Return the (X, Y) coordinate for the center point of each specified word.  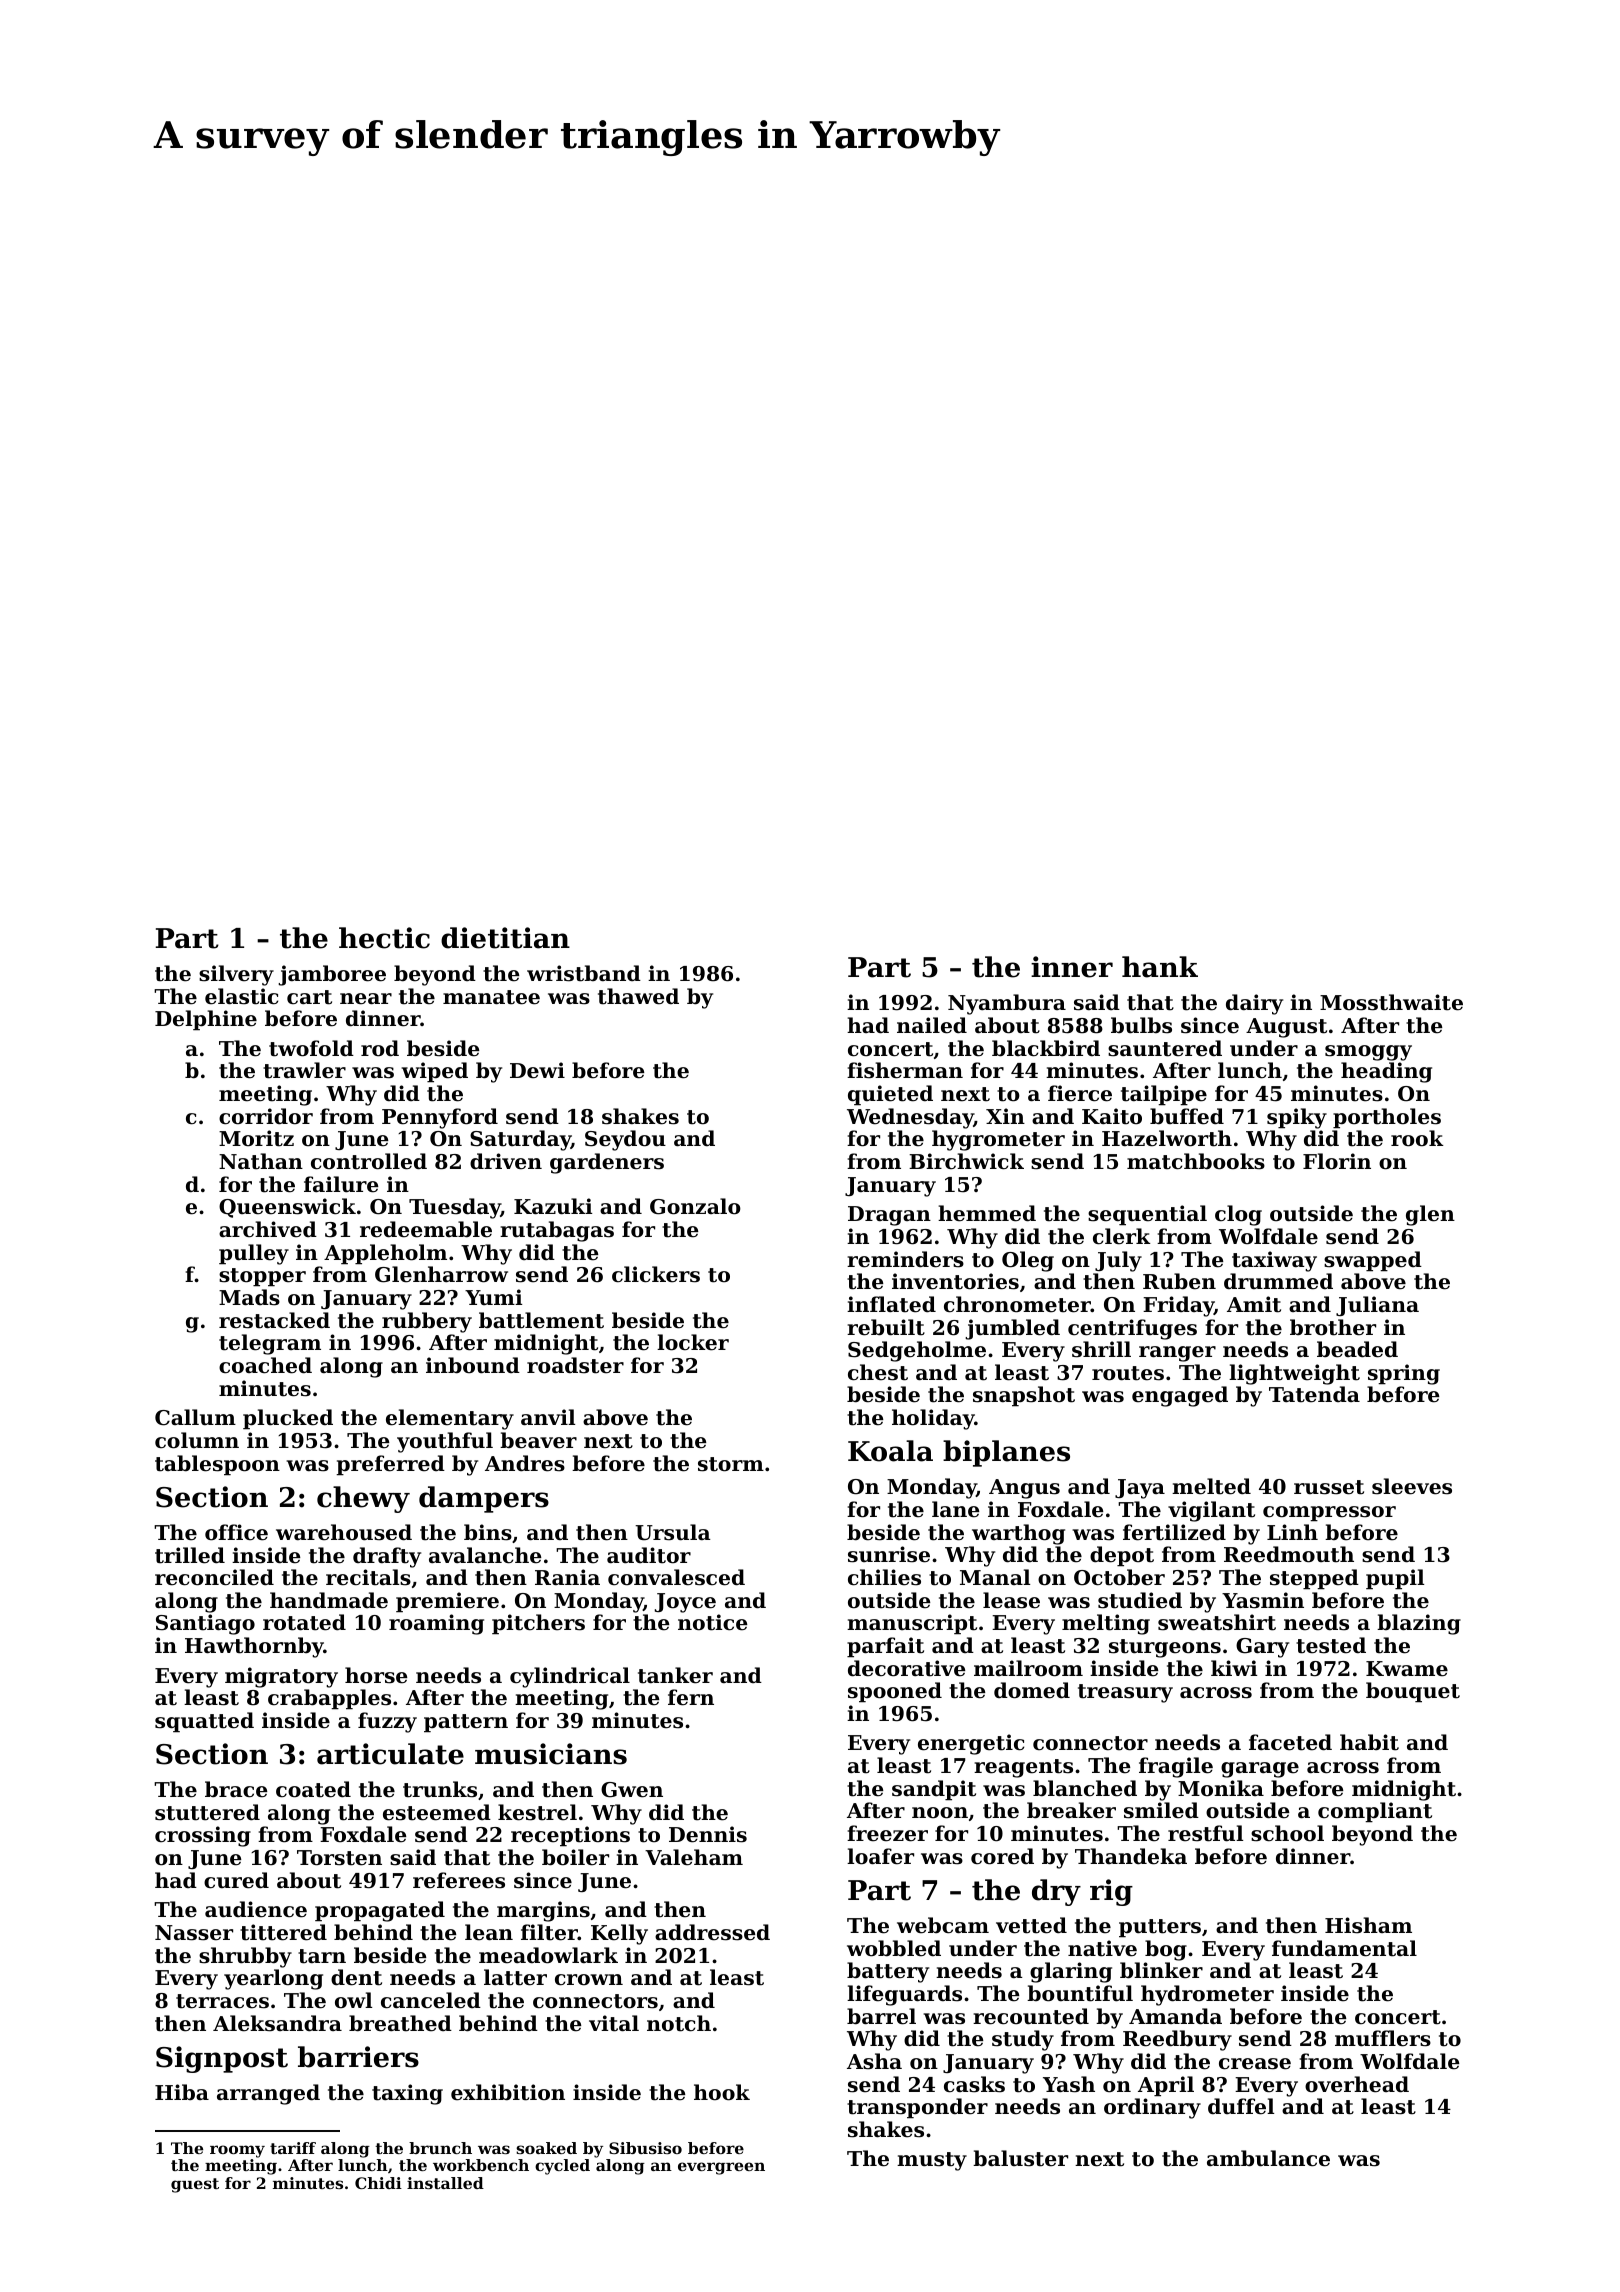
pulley (254, 1254)
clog (1238, 1215)
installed (445, 2183)
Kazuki (553, 1206)
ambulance (1268, 2158)
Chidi (378, 2183)
